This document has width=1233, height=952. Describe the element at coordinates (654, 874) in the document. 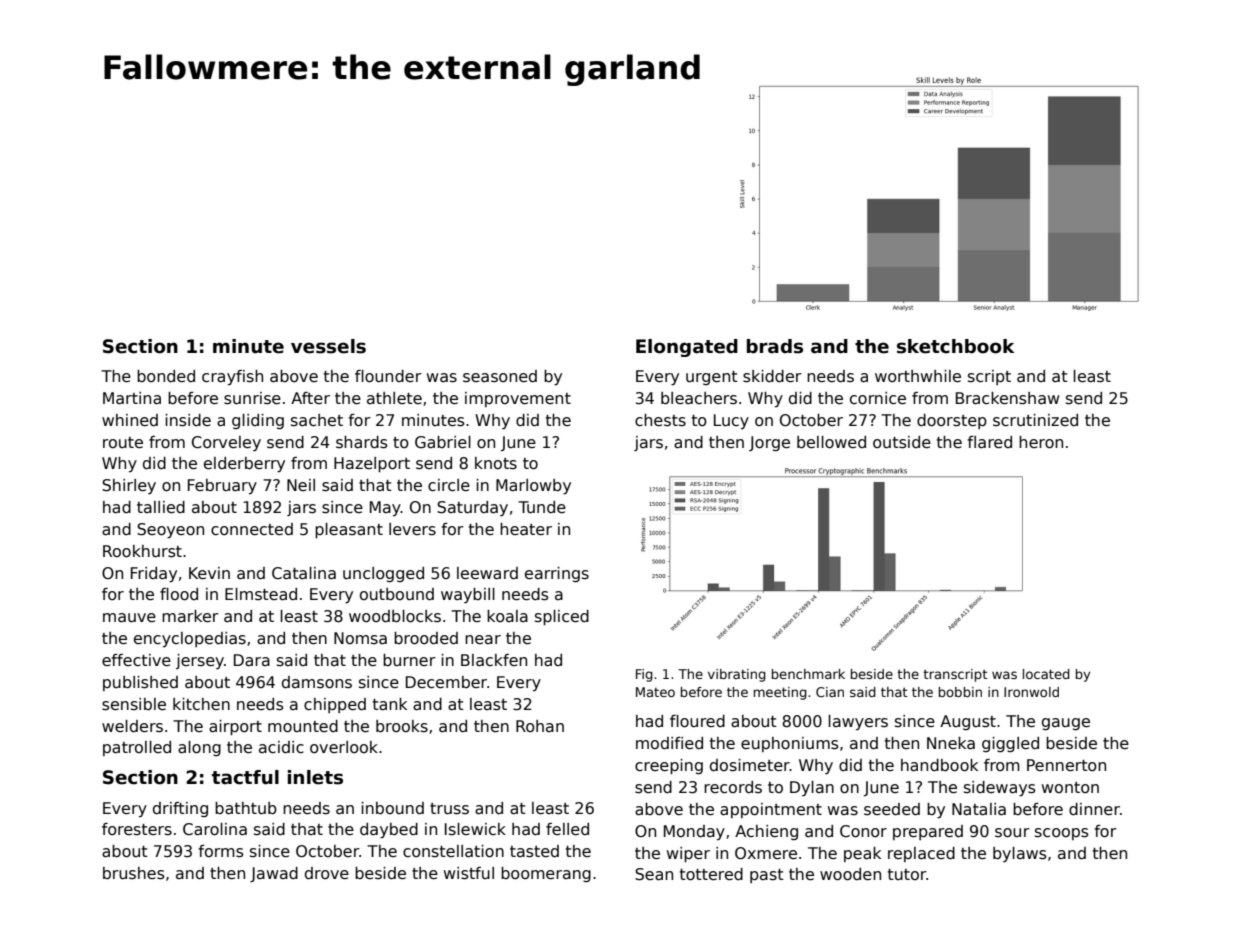

I see `Sean` at that location.
